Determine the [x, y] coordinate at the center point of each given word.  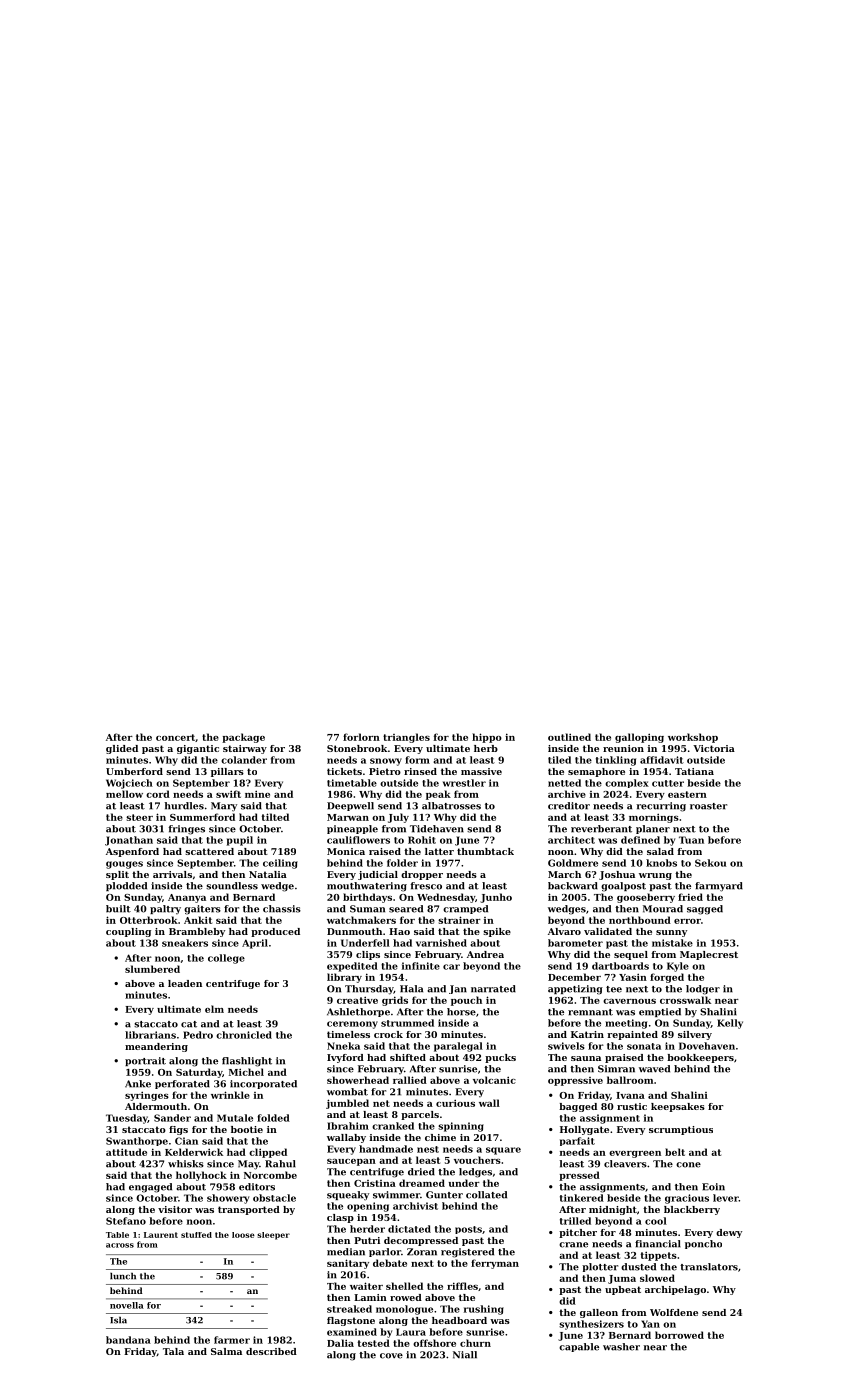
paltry [165, 910]
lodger [703, 990]
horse [461, 1012]
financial [658, 1244]
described [271, 1351]
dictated [409, 1229]
